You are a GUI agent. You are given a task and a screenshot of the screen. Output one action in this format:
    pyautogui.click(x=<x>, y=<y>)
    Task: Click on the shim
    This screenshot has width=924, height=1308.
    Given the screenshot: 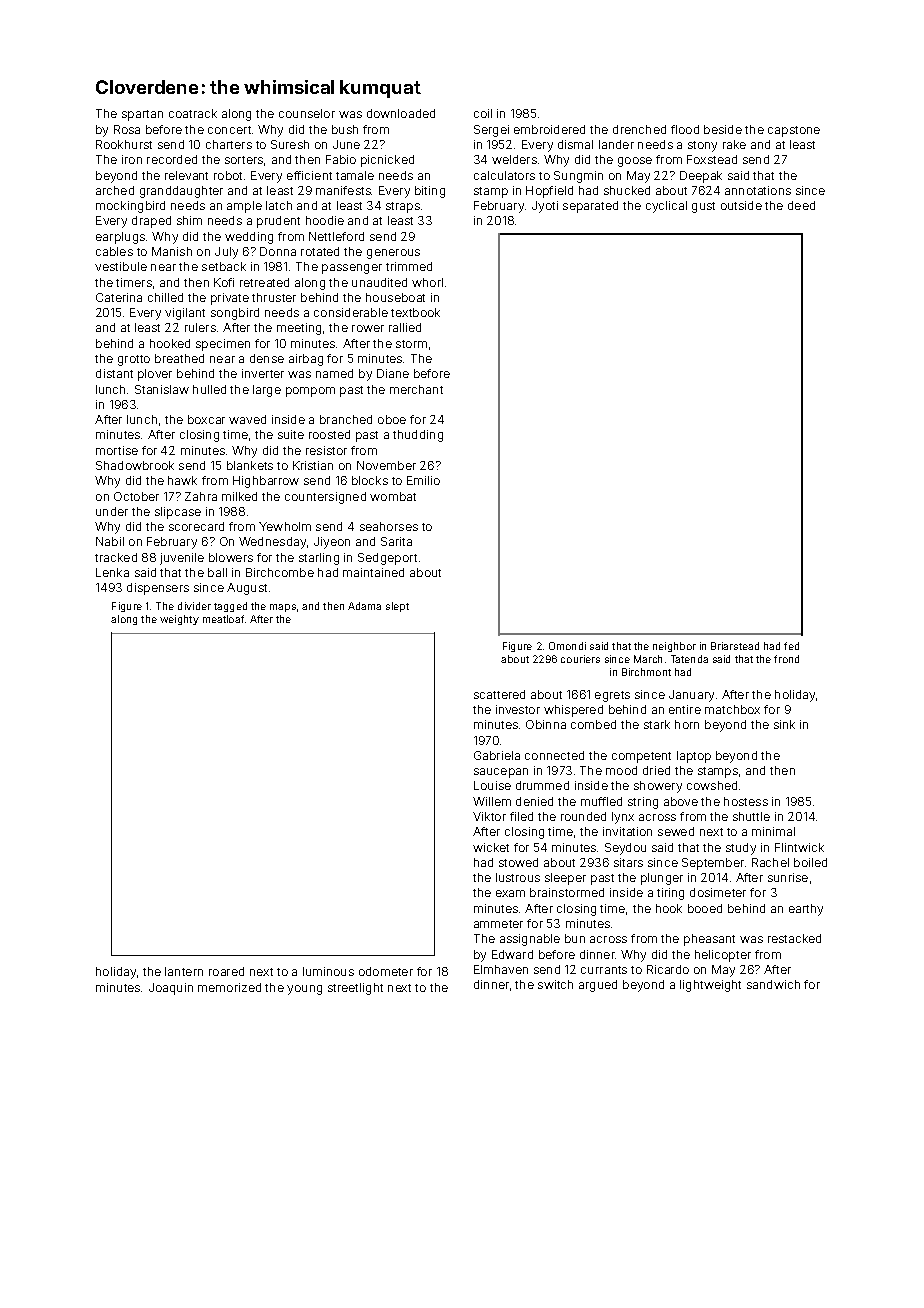 What is the action you would take?
    pyautogui.click(x=189, y=220)
